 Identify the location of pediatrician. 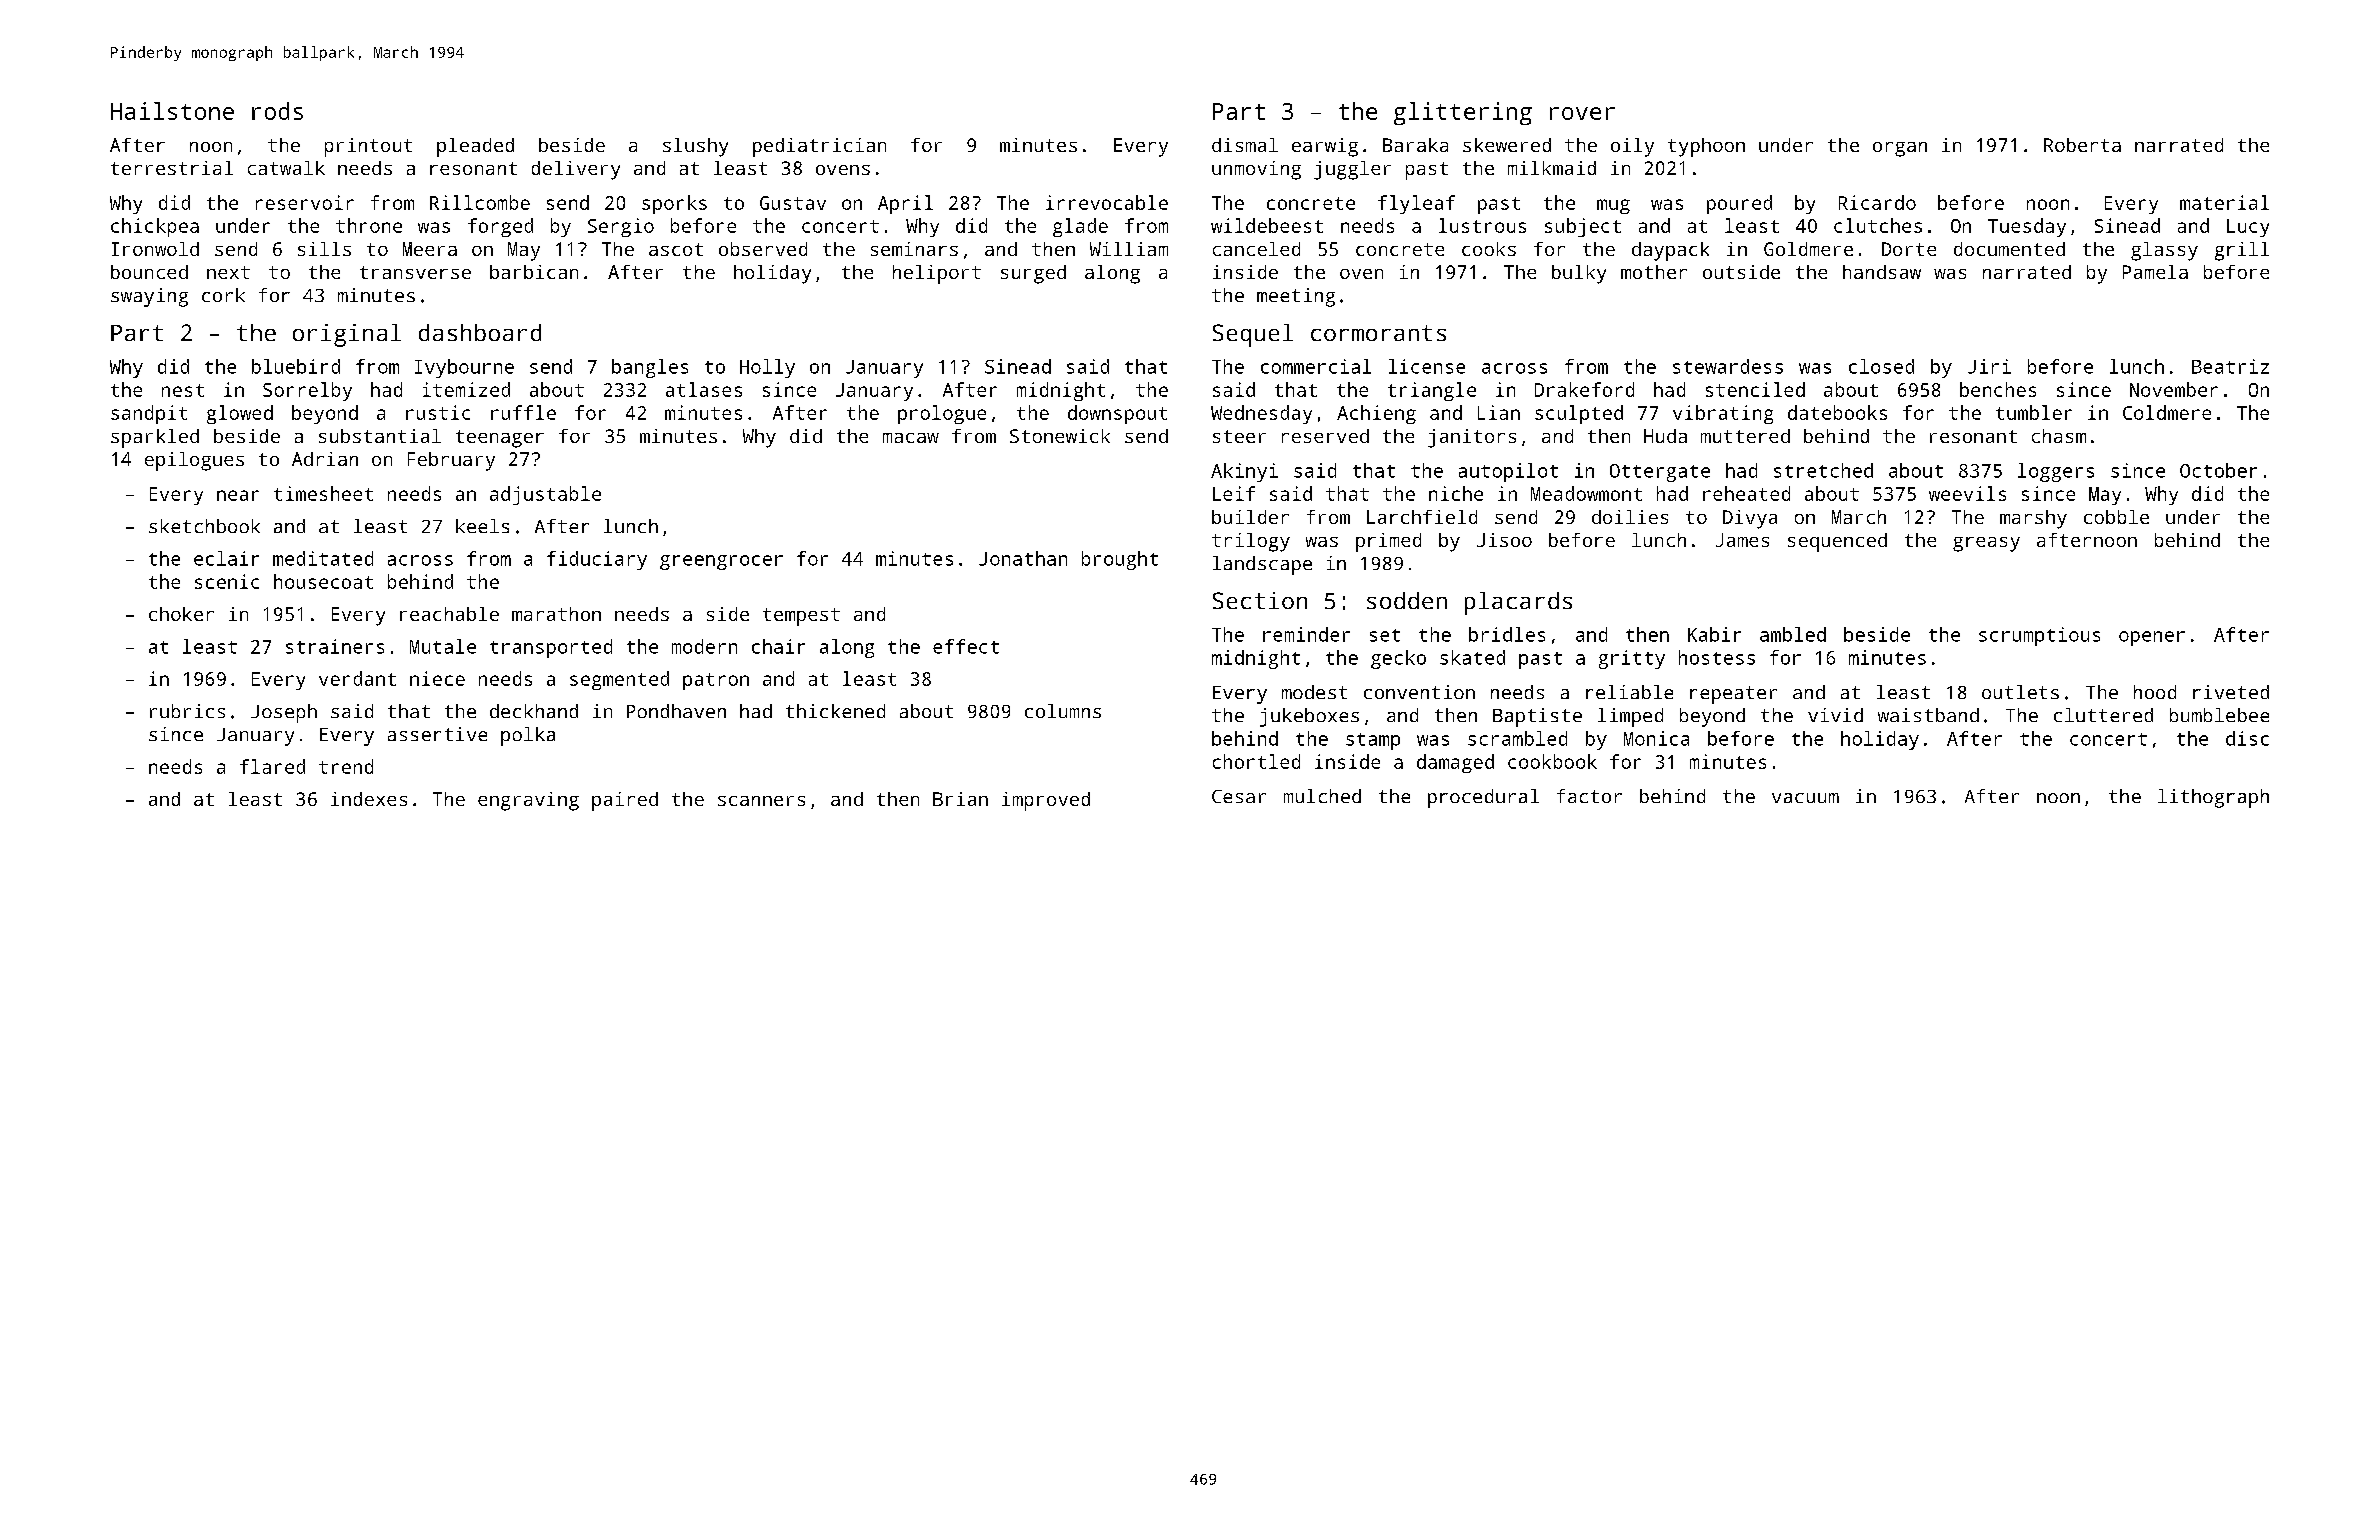
(819, 147).
